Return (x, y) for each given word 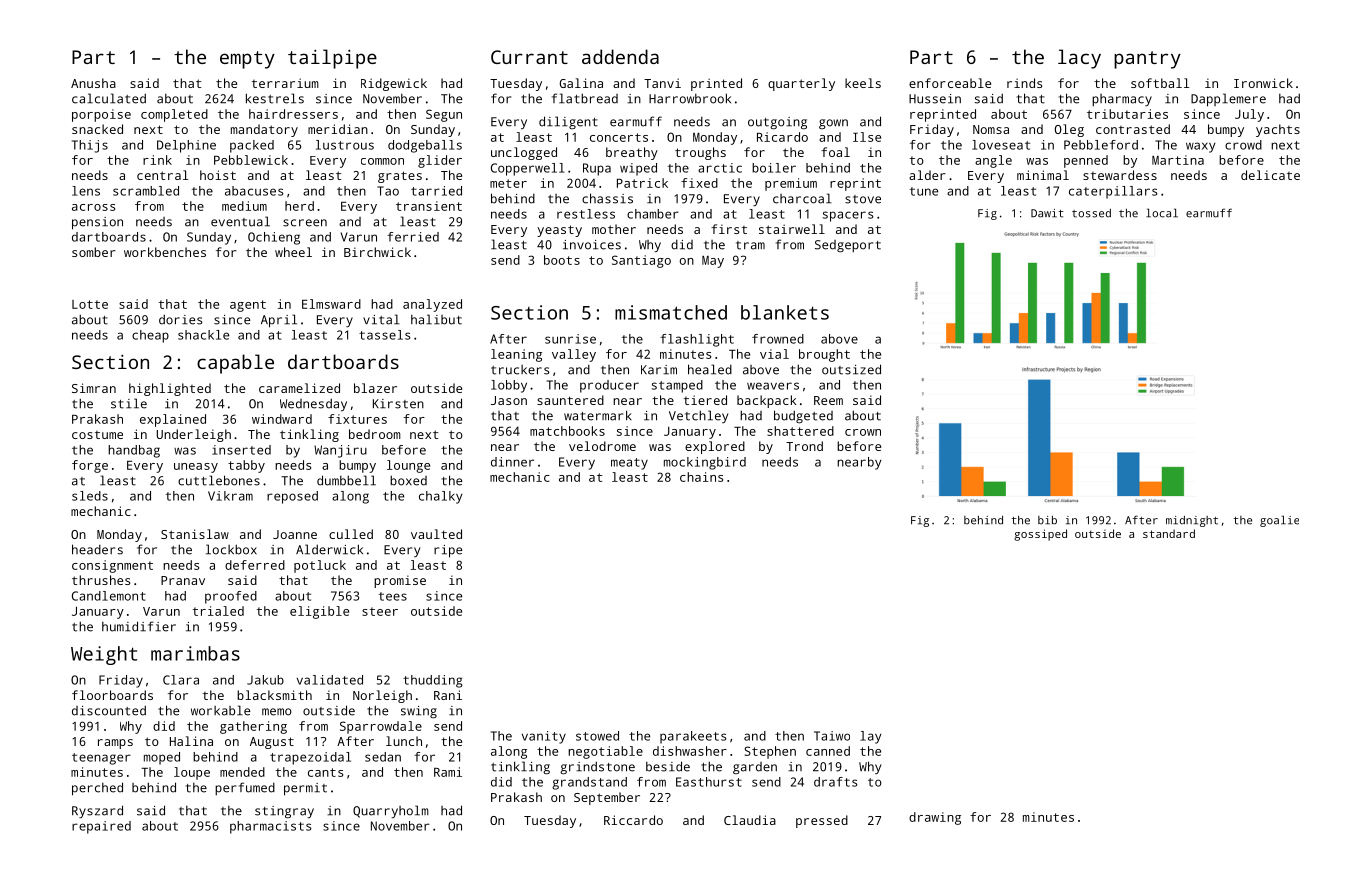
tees (393, 596)
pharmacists (271, 827)
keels (863, 83)
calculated (109, 98)
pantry (1147, 60)
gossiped (1040, 535)
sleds (90, 496)
